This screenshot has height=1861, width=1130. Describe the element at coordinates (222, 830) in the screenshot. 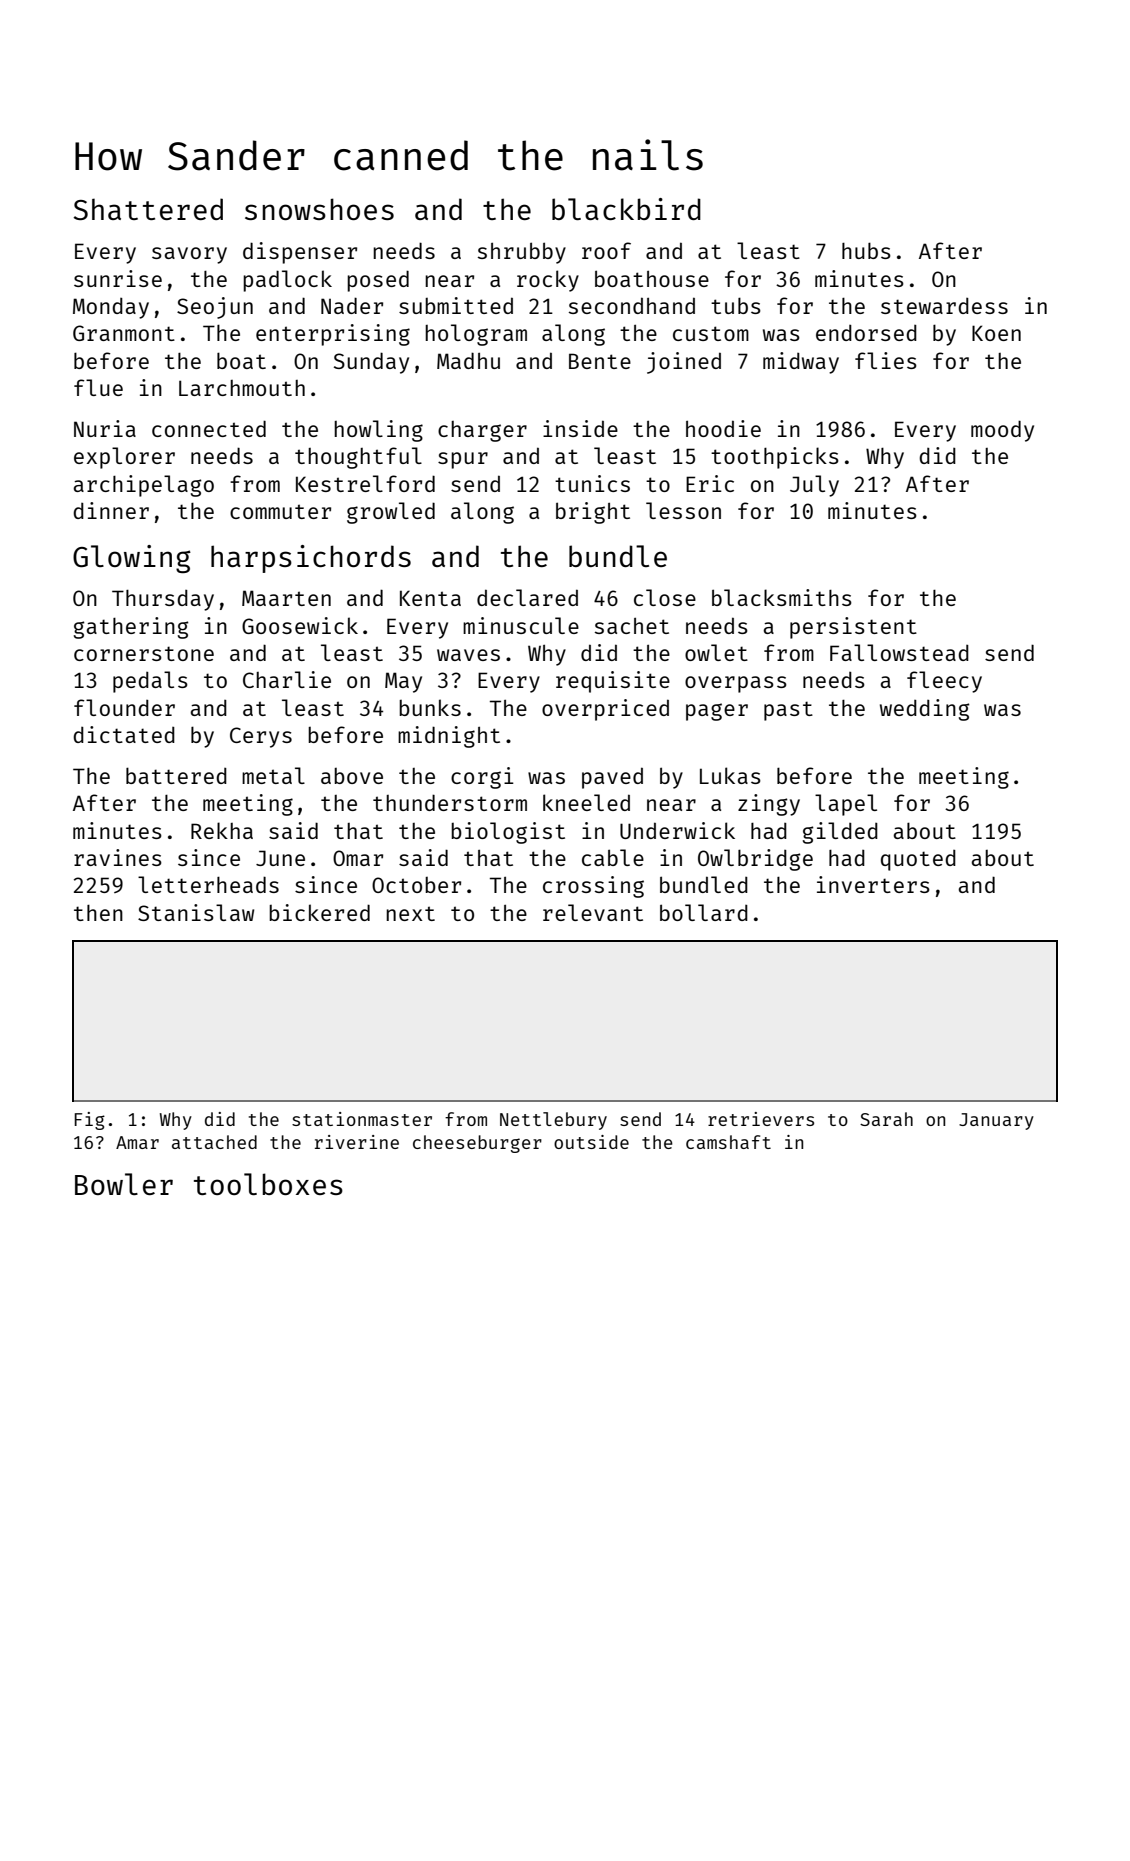

I see `Rekha` at that location.
